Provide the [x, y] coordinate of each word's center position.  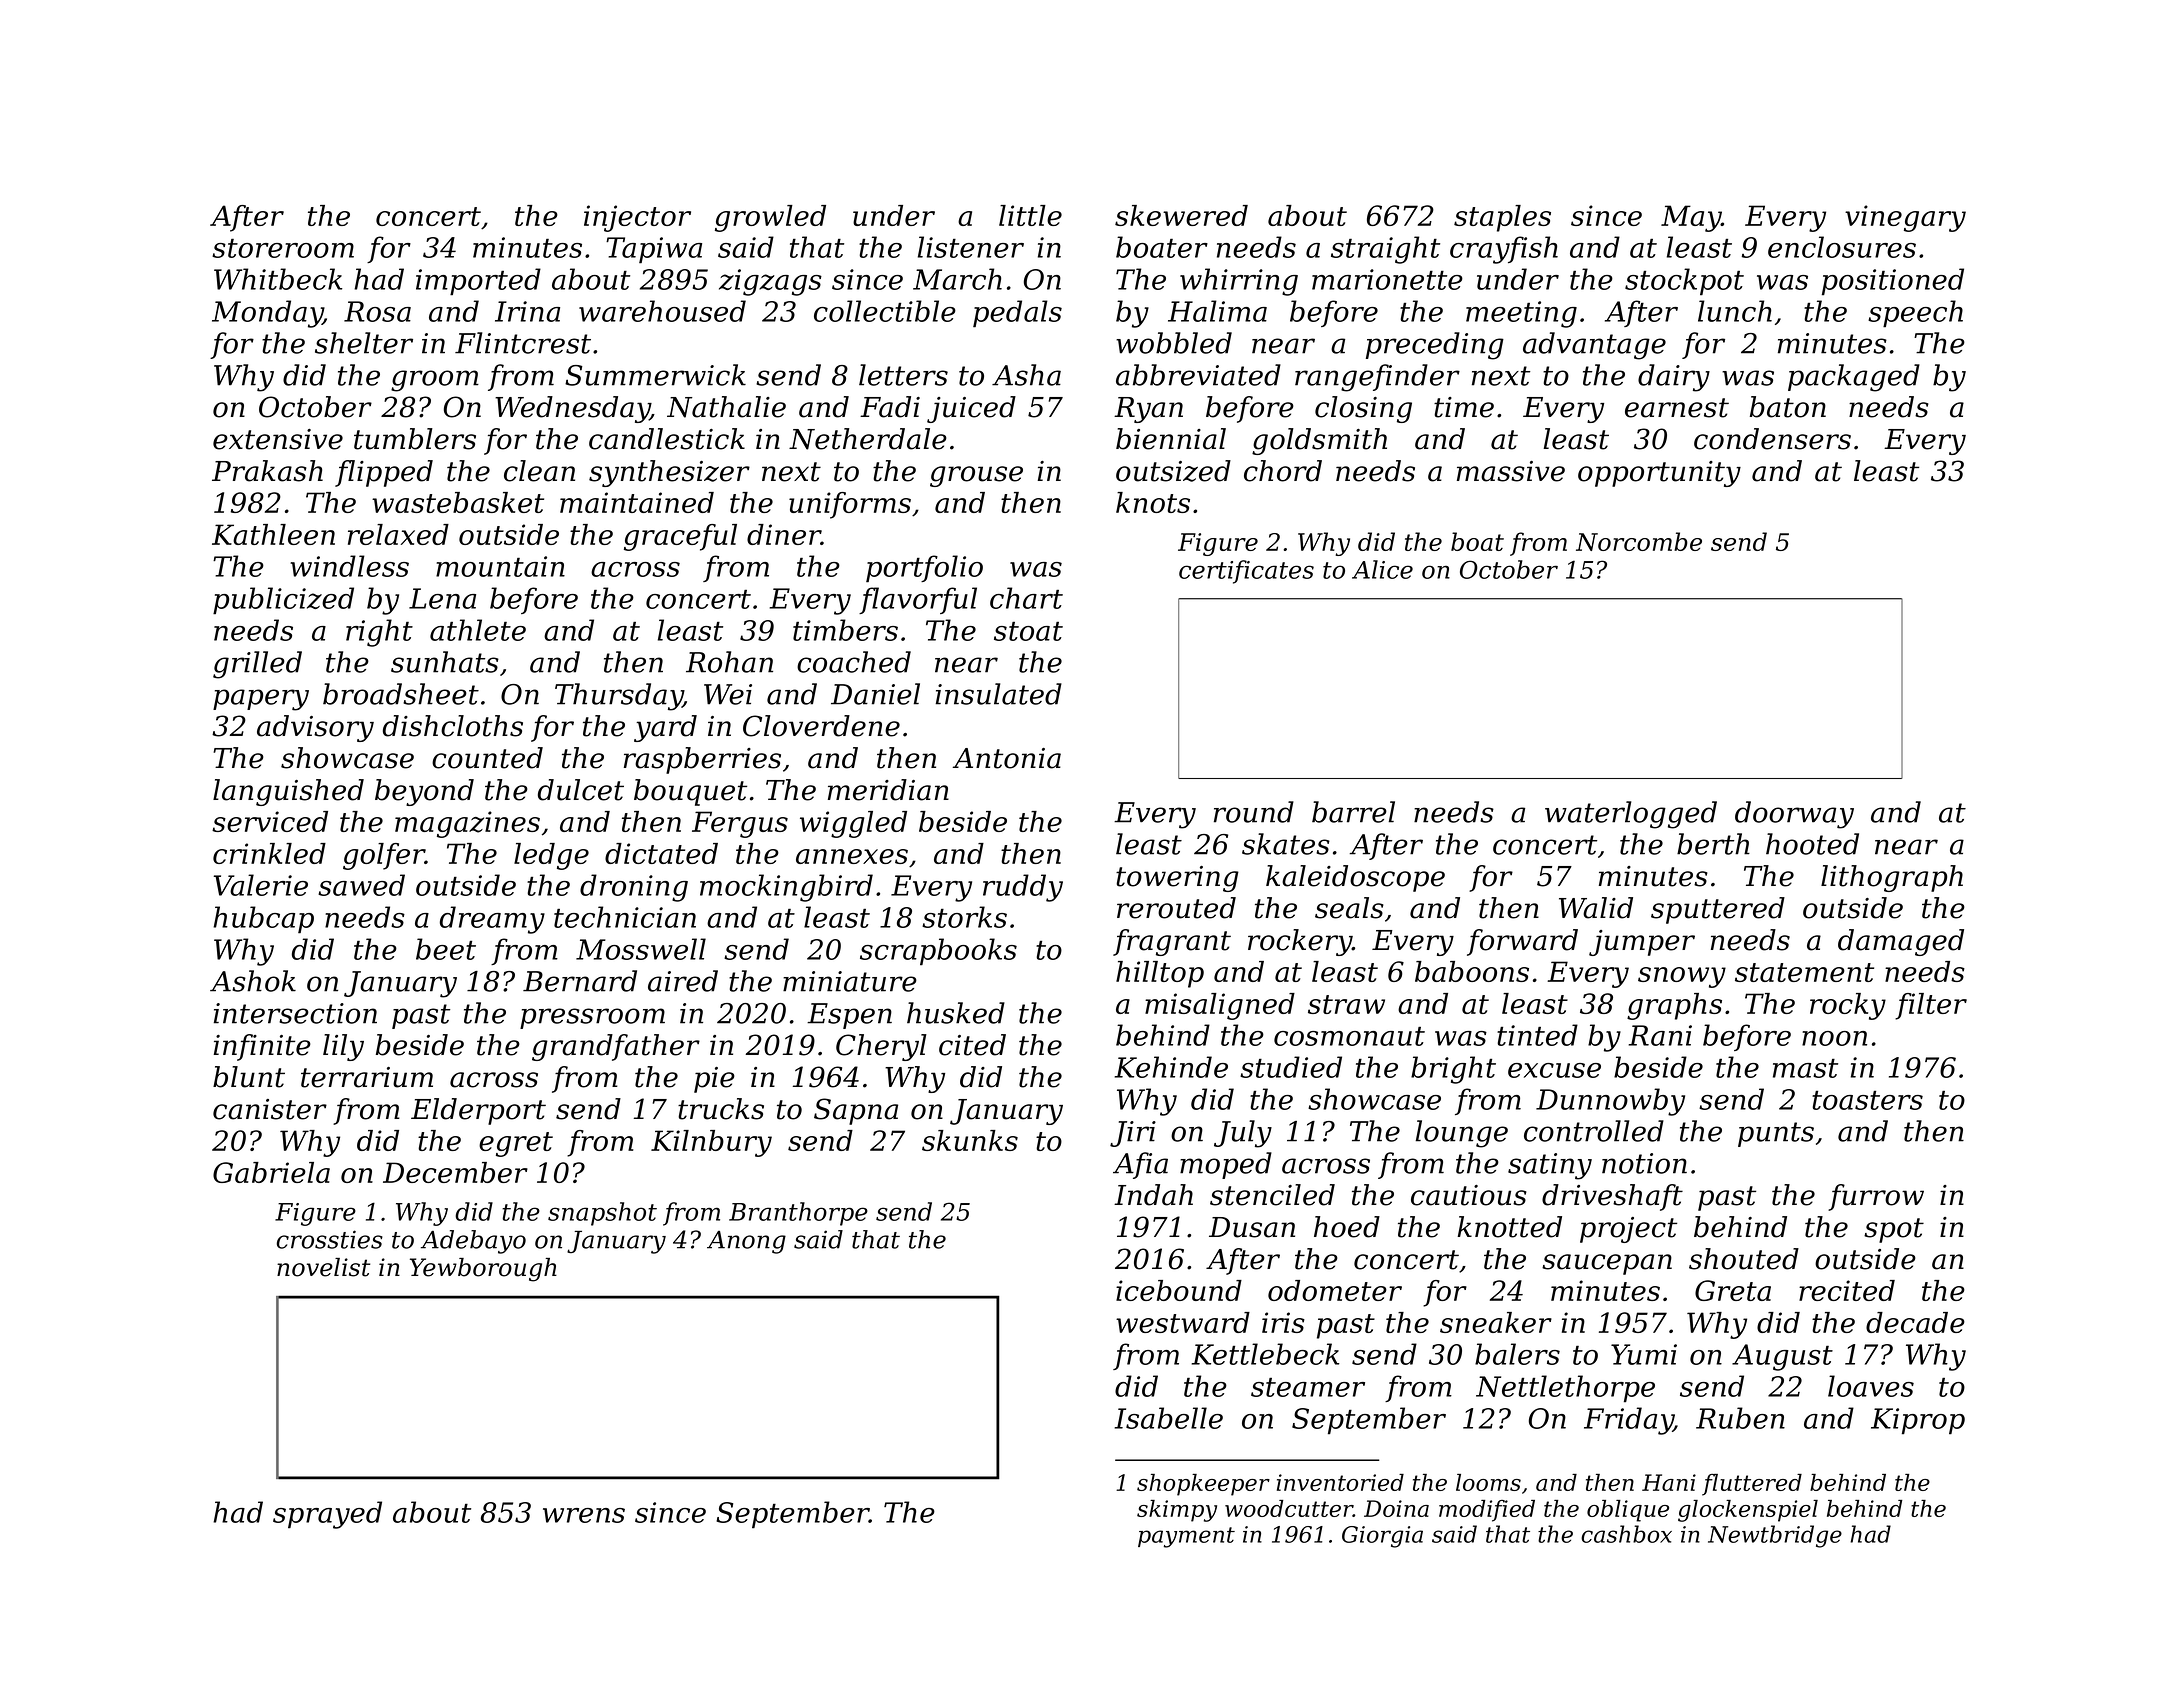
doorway [1794, 815]
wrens [584, 1515]
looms [1488, 1482]
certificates [1246, 572]
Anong [746, 1242]
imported [478, 282]
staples [1502, 218]
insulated [999, 694]
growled [770, 218]
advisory [315, 728]
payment [1186, 1537]
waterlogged [1631, 815]
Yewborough [483, 1270]
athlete [478, 630]
